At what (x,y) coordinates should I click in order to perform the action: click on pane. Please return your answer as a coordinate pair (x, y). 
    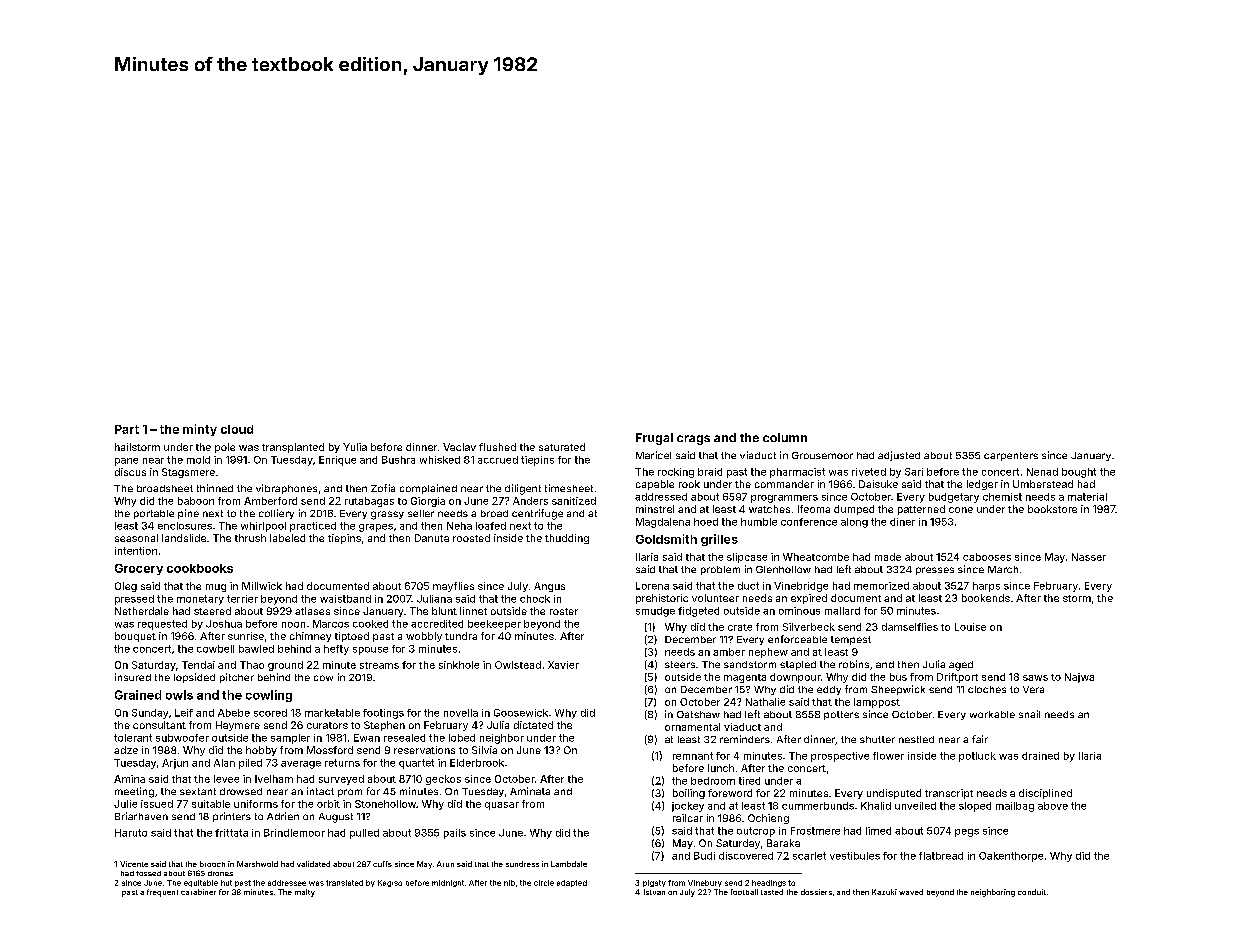
    Looking at the image, I should click on (126, 462).
